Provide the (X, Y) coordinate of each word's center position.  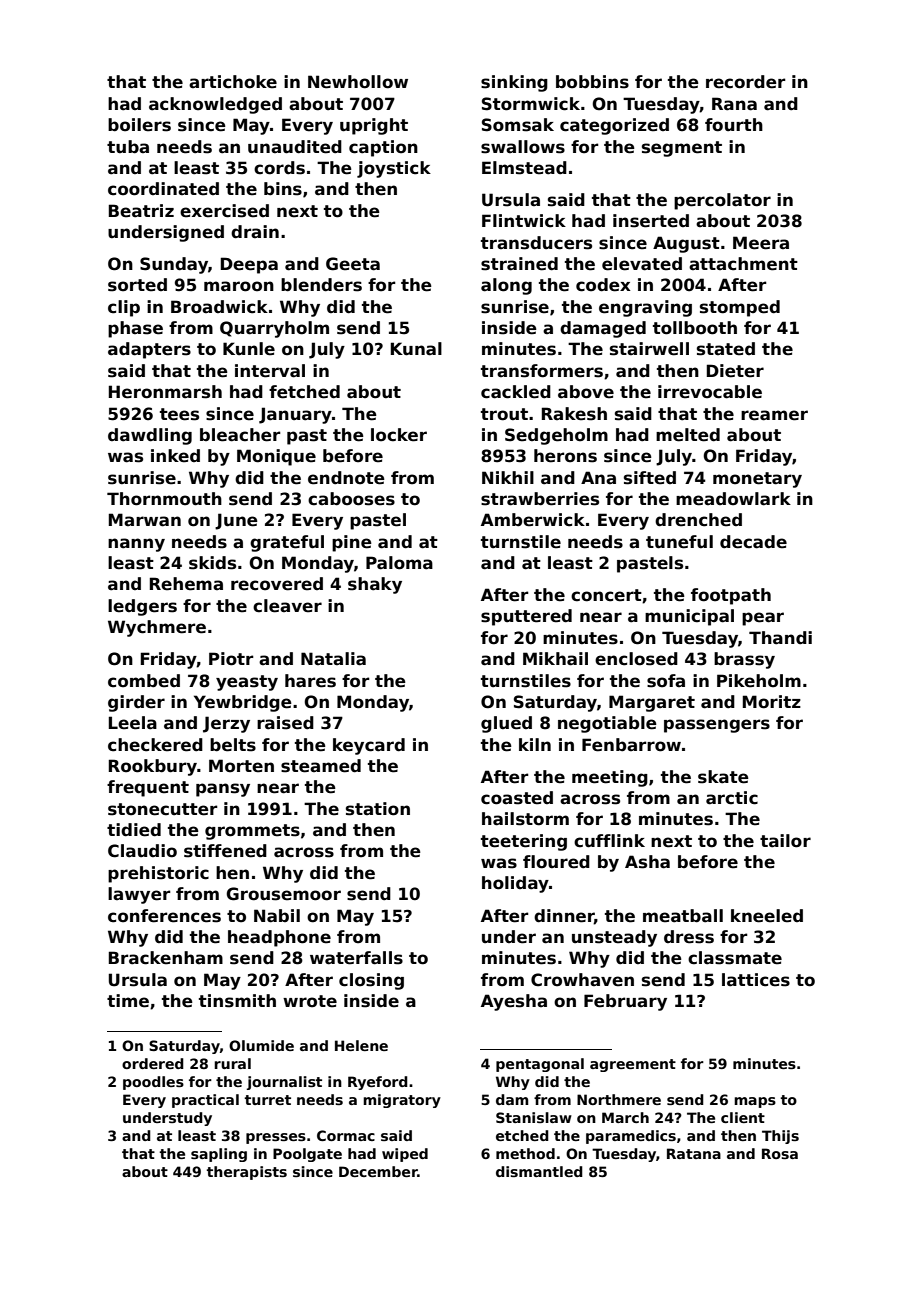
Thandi (780, 638)
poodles (153, 1083)
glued (506, 724)
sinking (514, 83)
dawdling (150, 436)
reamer (774, 415)
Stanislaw (534, 1117)
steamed (321, 766)
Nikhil (508, 477)
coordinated (163, 189)
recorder (746, 82)
